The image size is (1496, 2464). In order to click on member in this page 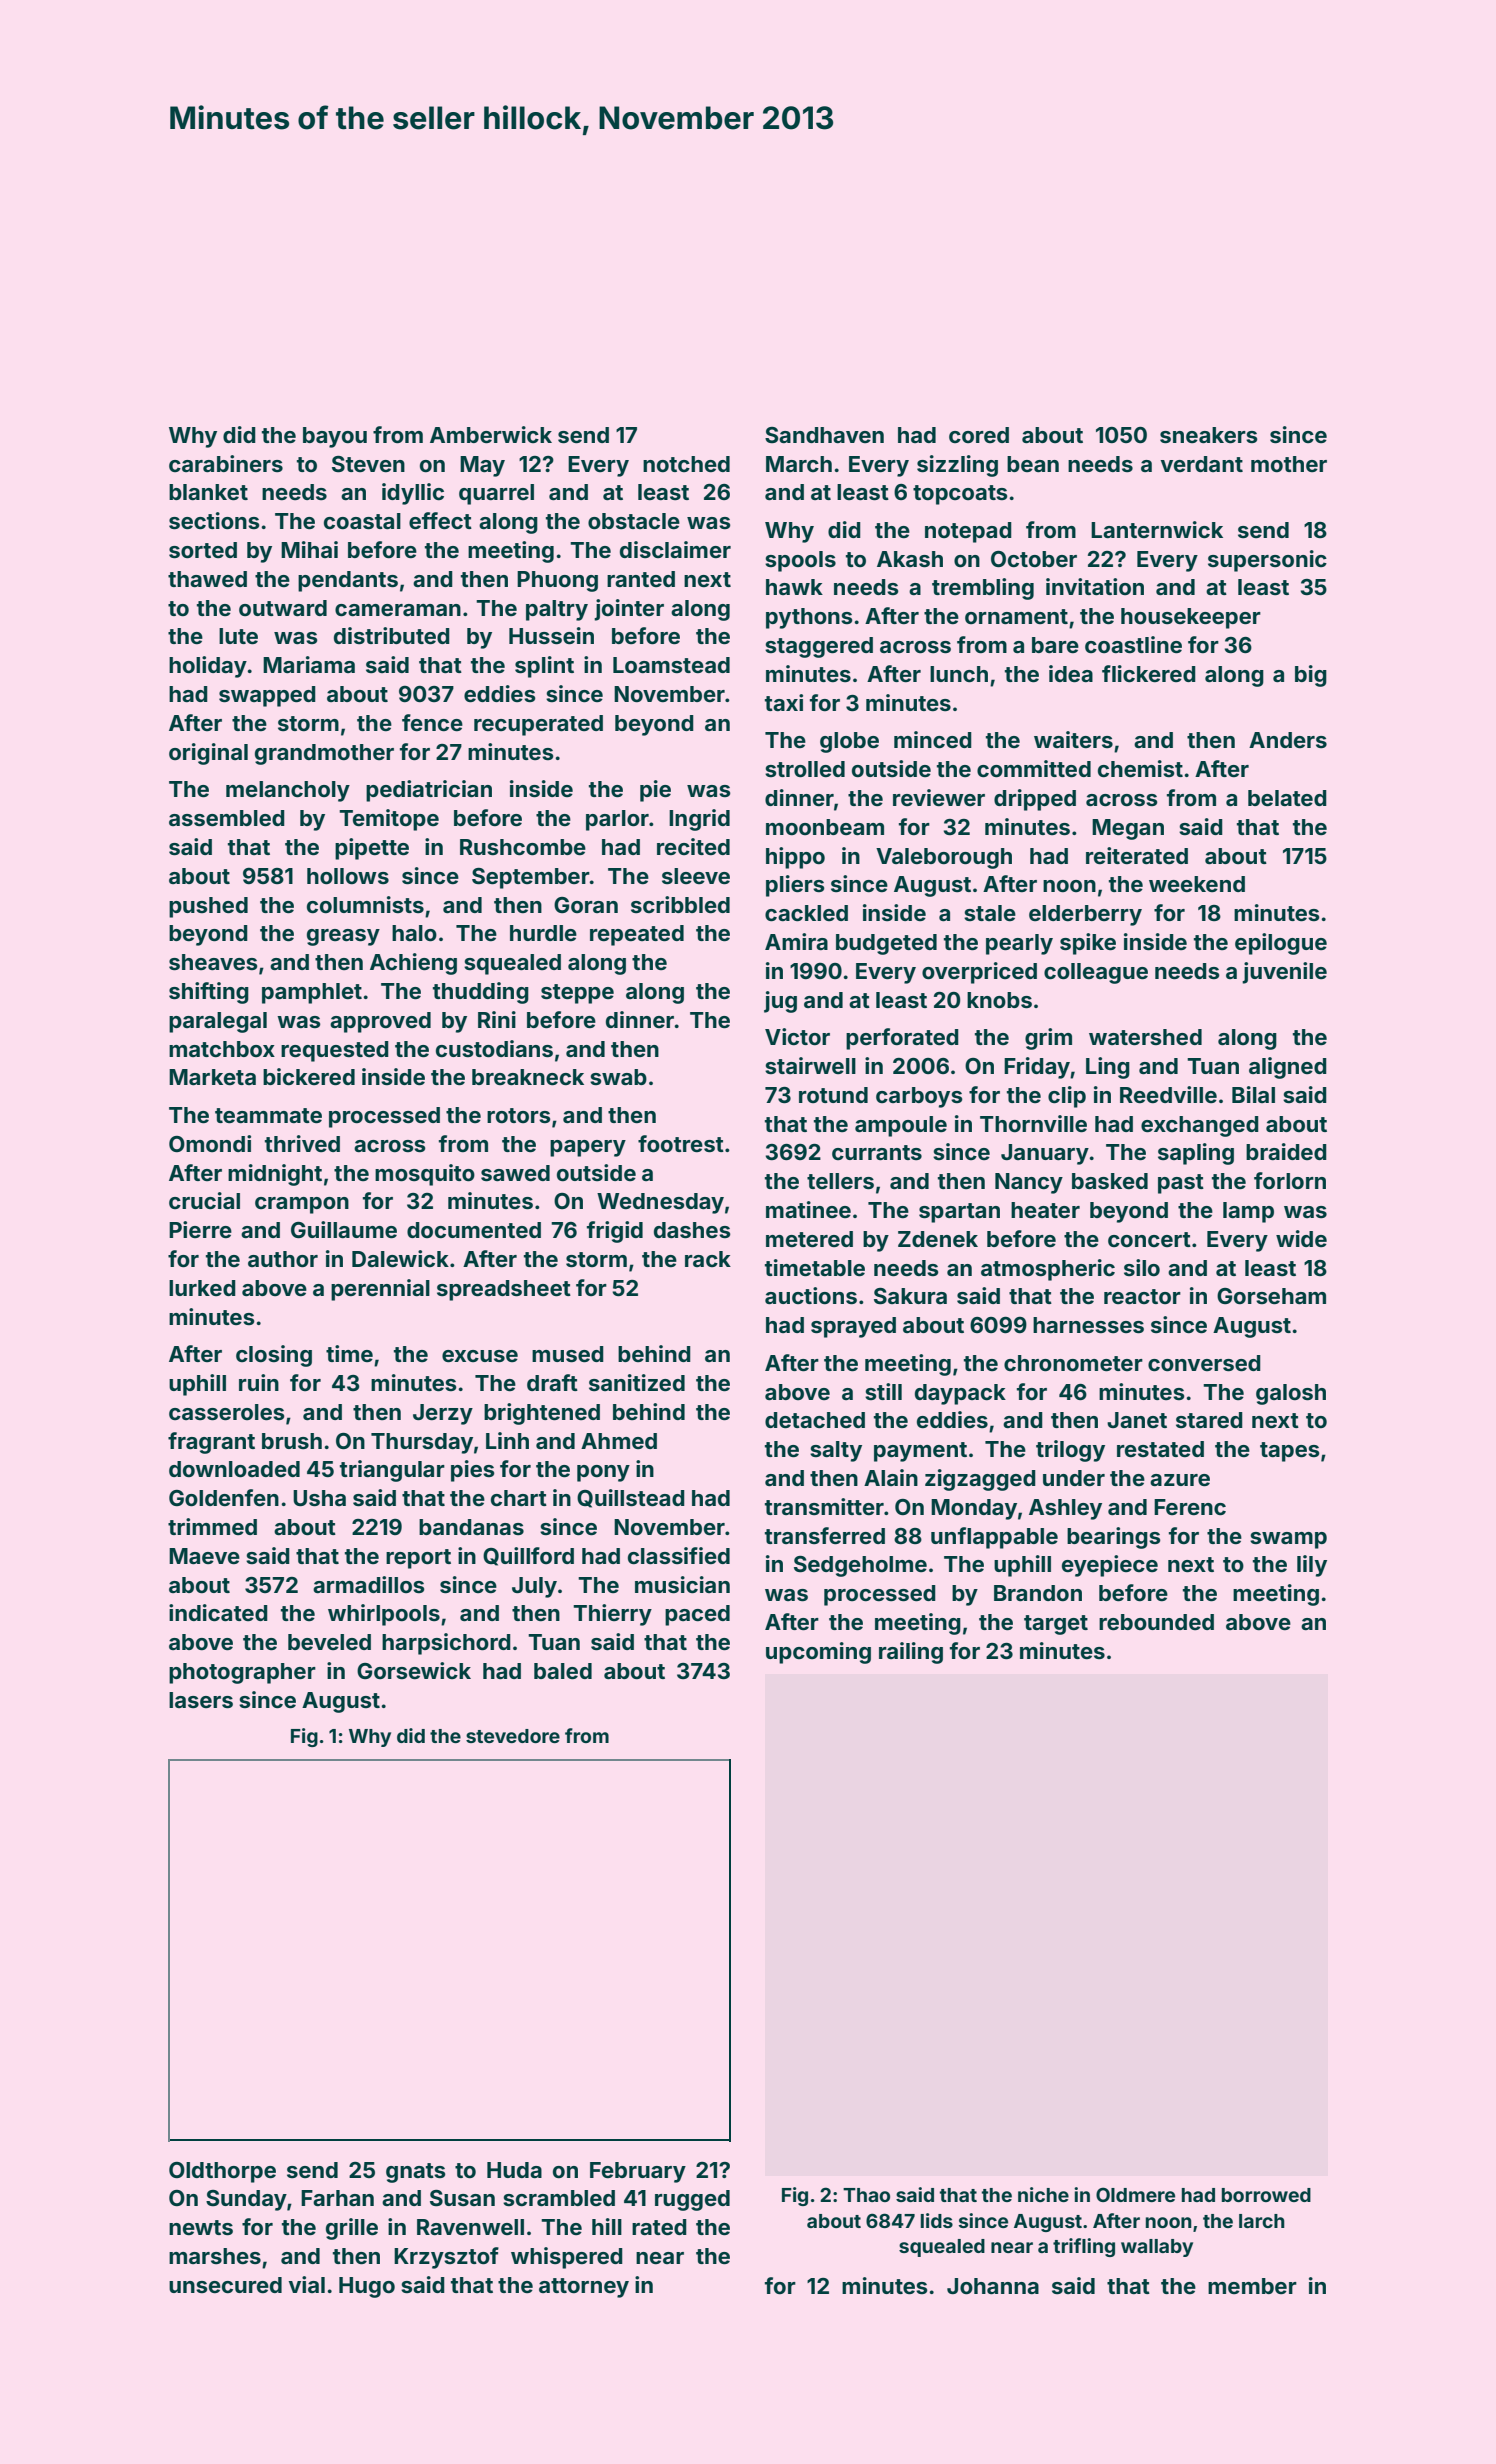, I will do `click(1252, 2286)`.
